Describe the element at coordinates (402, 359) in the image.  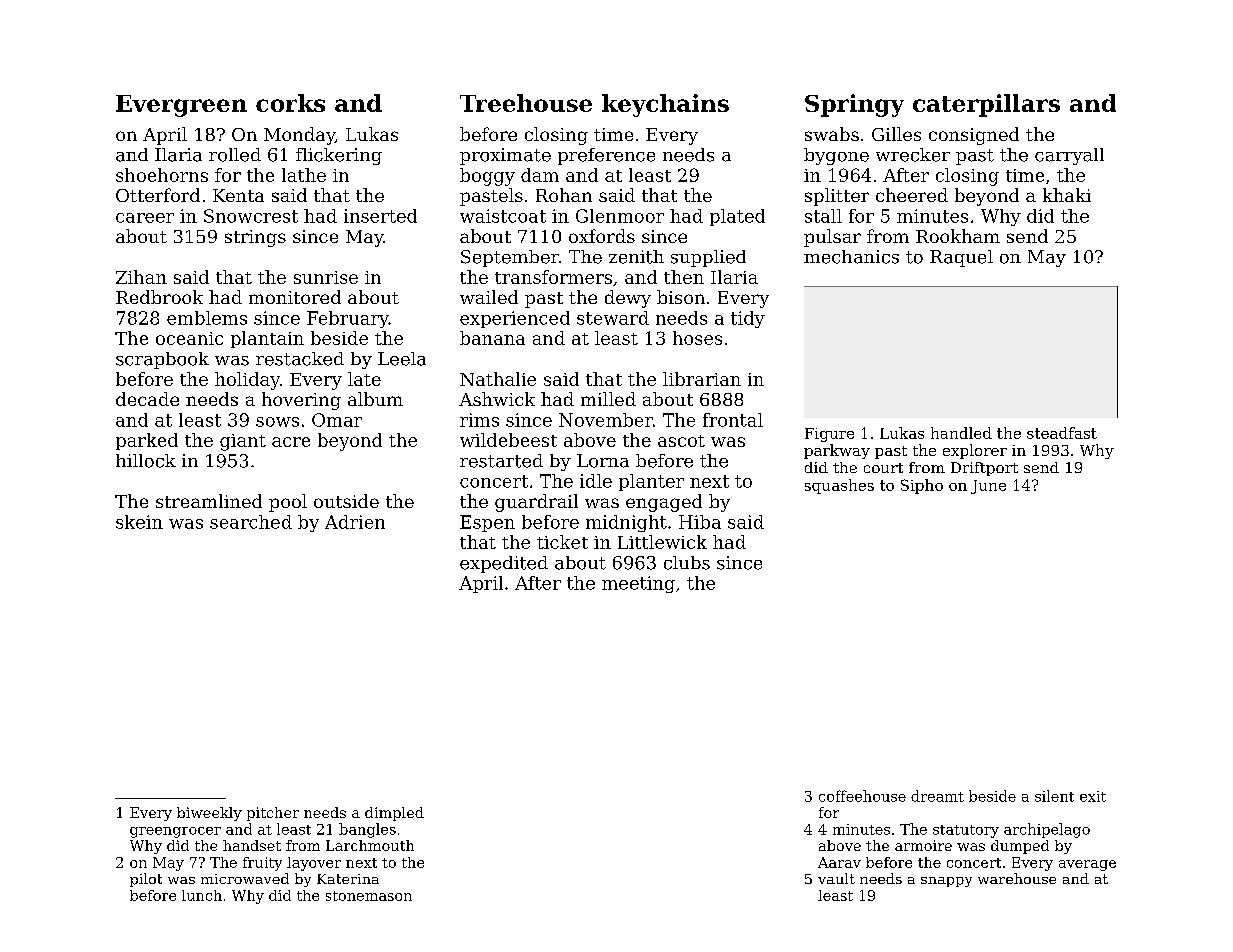
I see `Leela` at that location.
